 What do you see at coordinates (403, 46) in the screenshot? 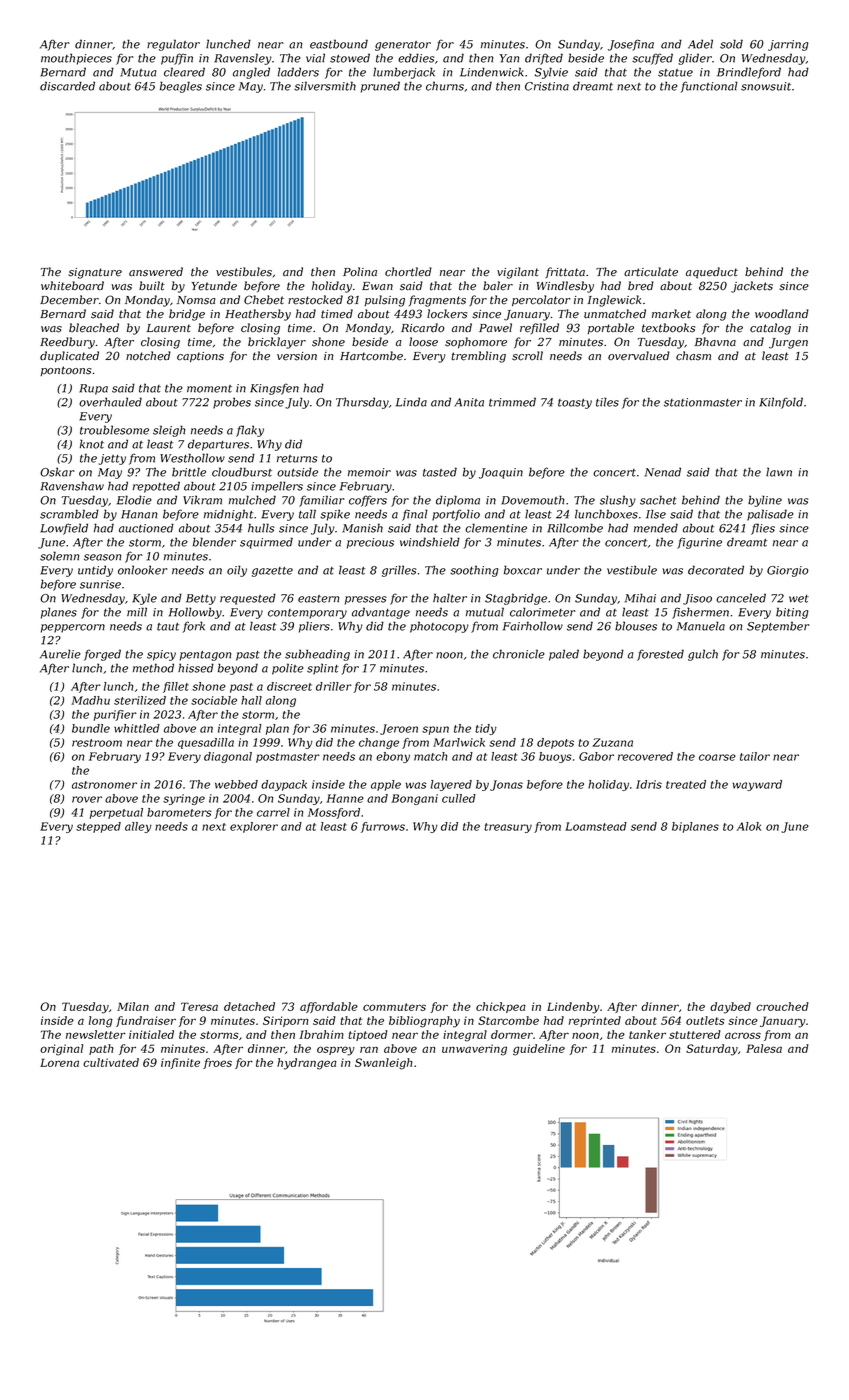
I see `generator` at bounding box center [403, 46].
